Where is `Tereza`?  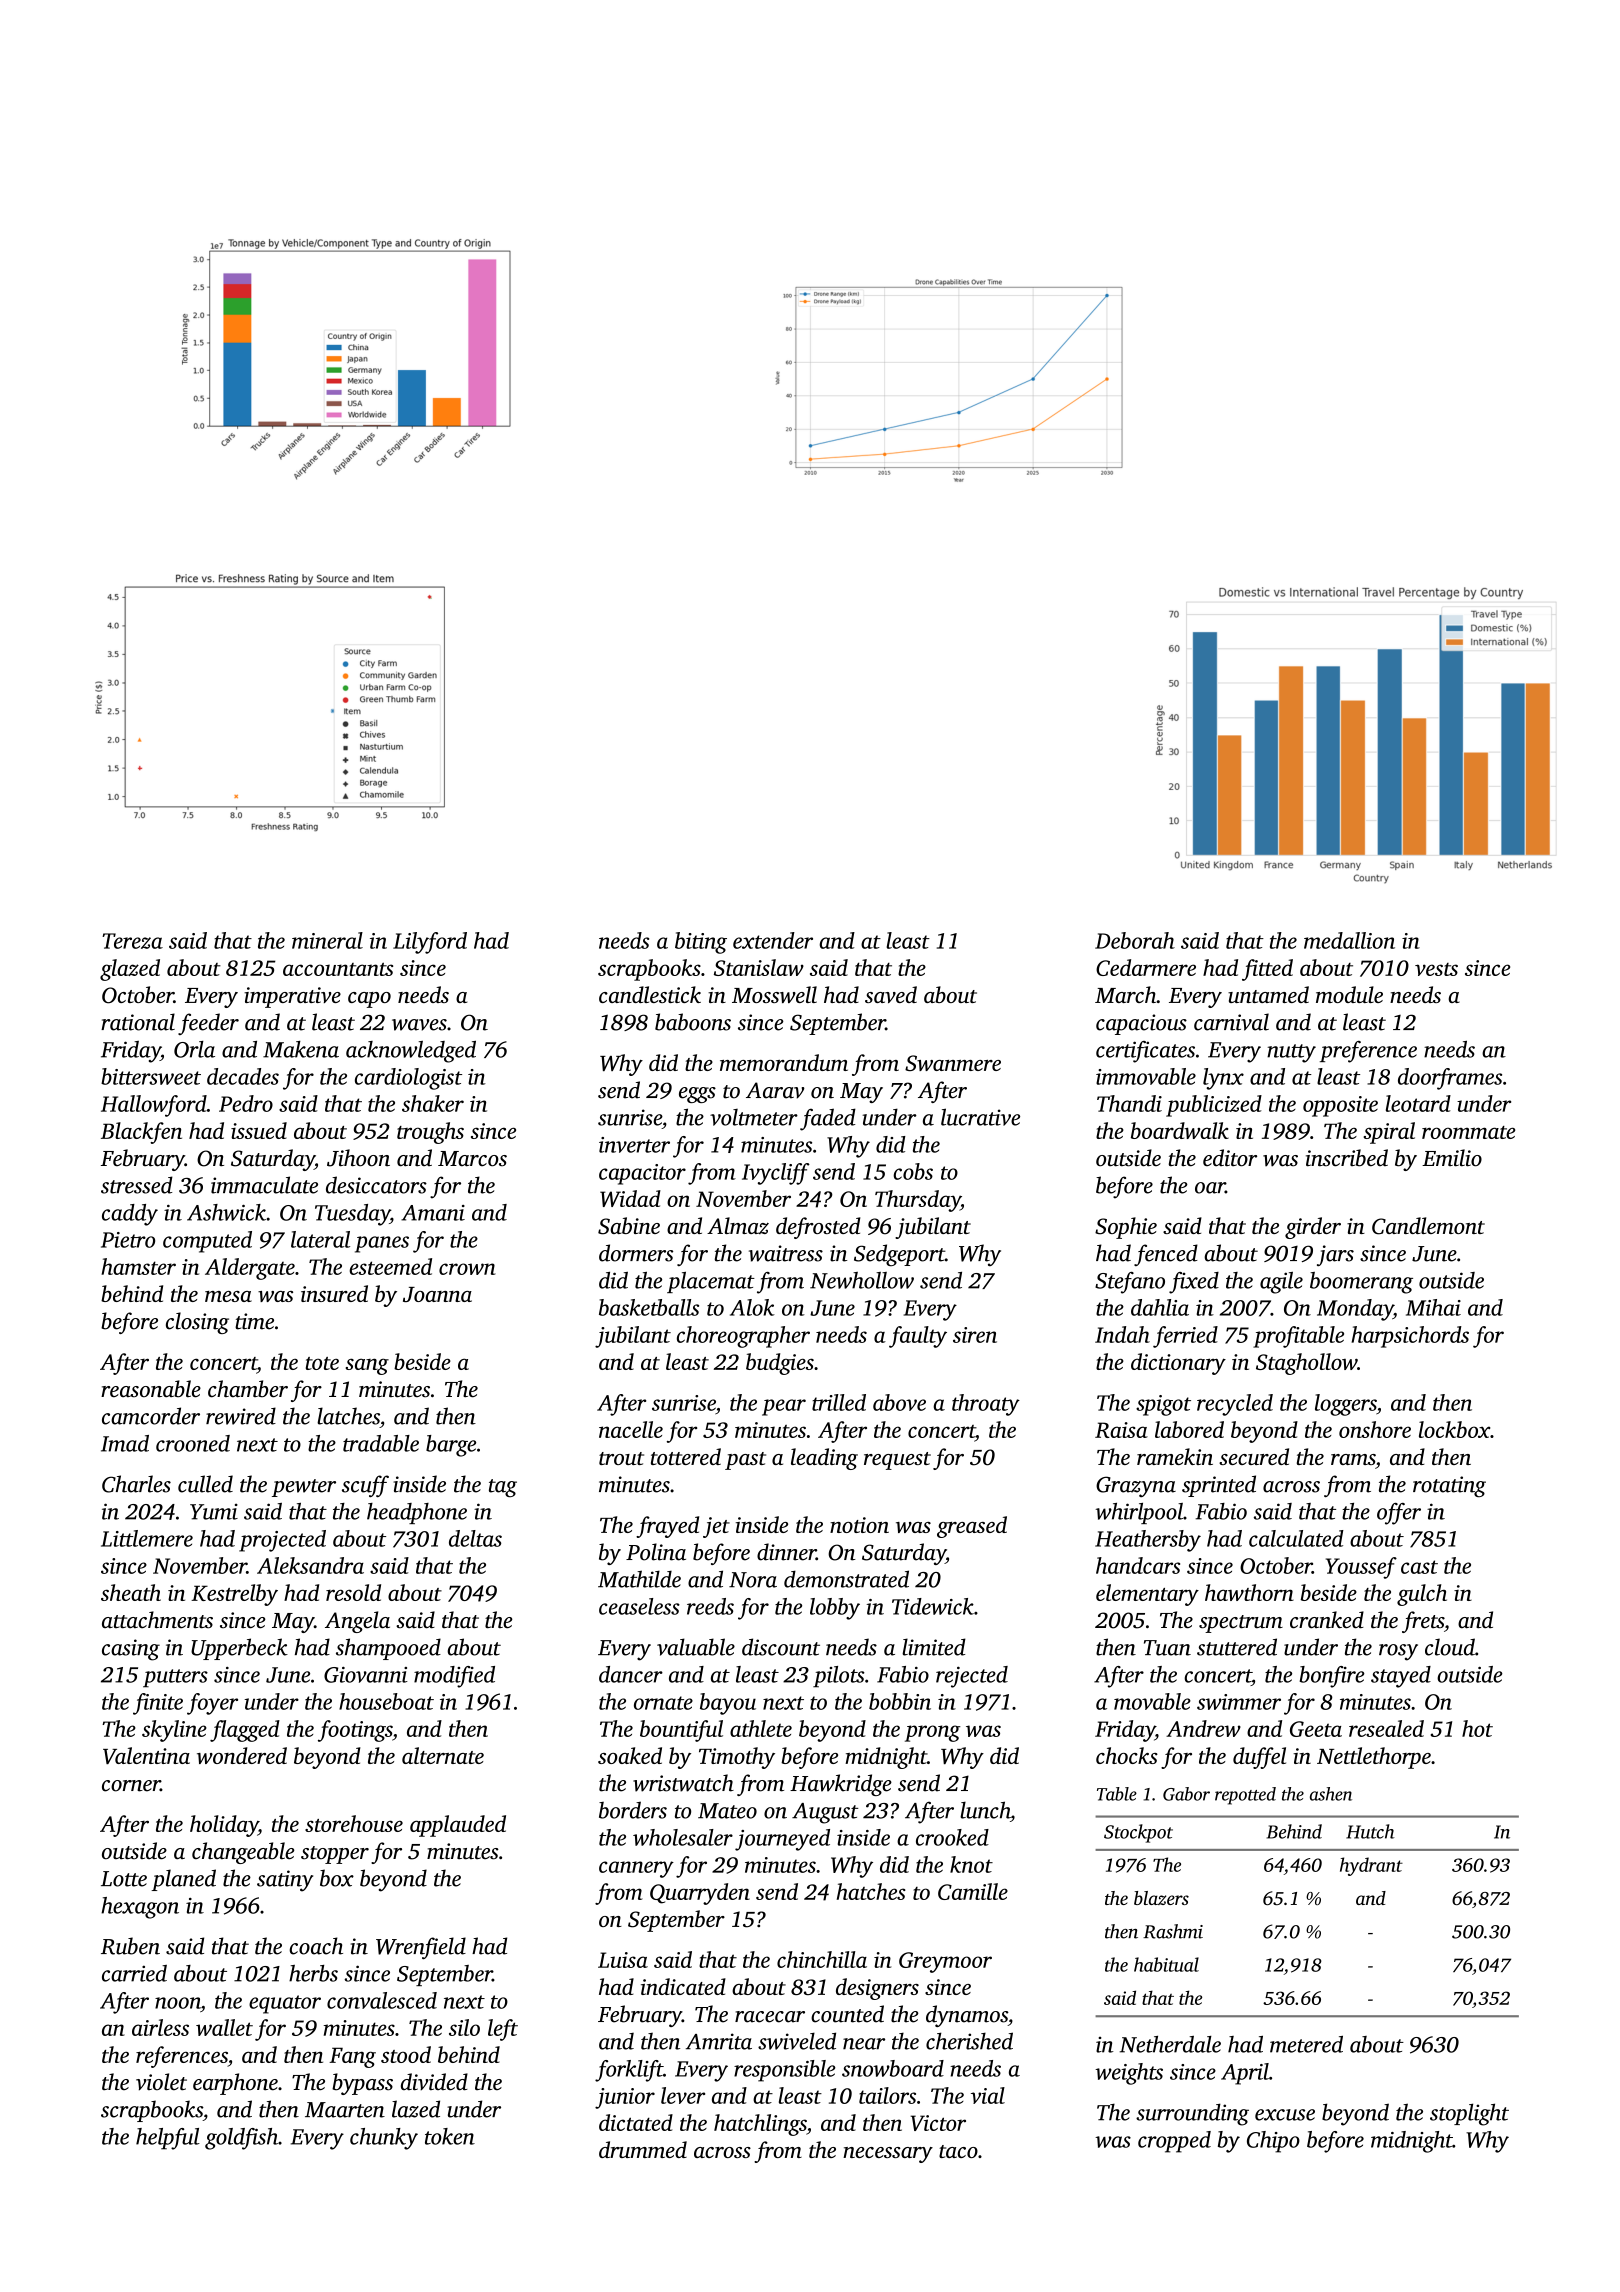 Tereza is located at coordinates (132, 941).
